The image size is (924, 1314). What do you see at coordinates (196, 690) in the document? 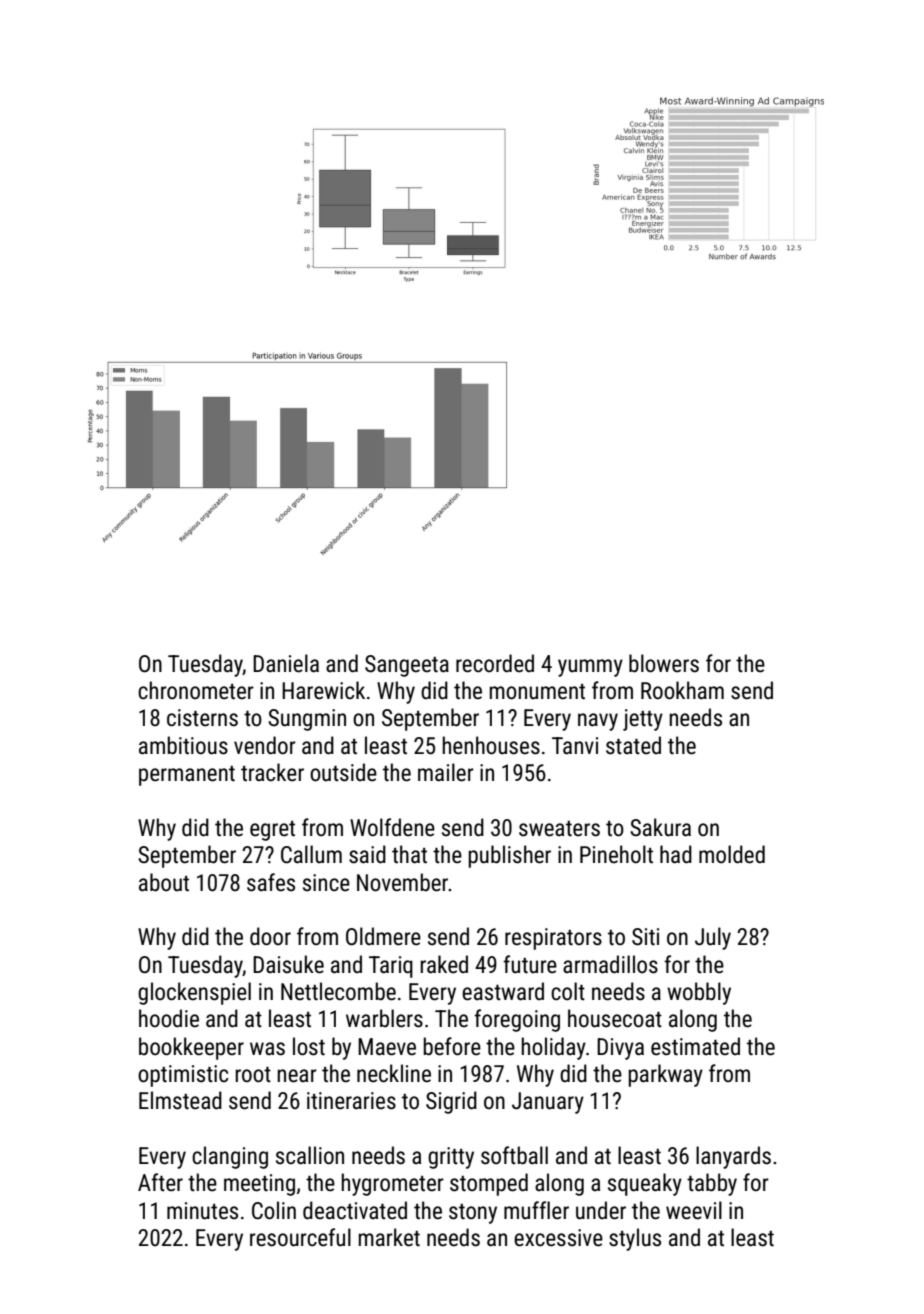
I see `chronometer` at bounding box center [196, 690].
